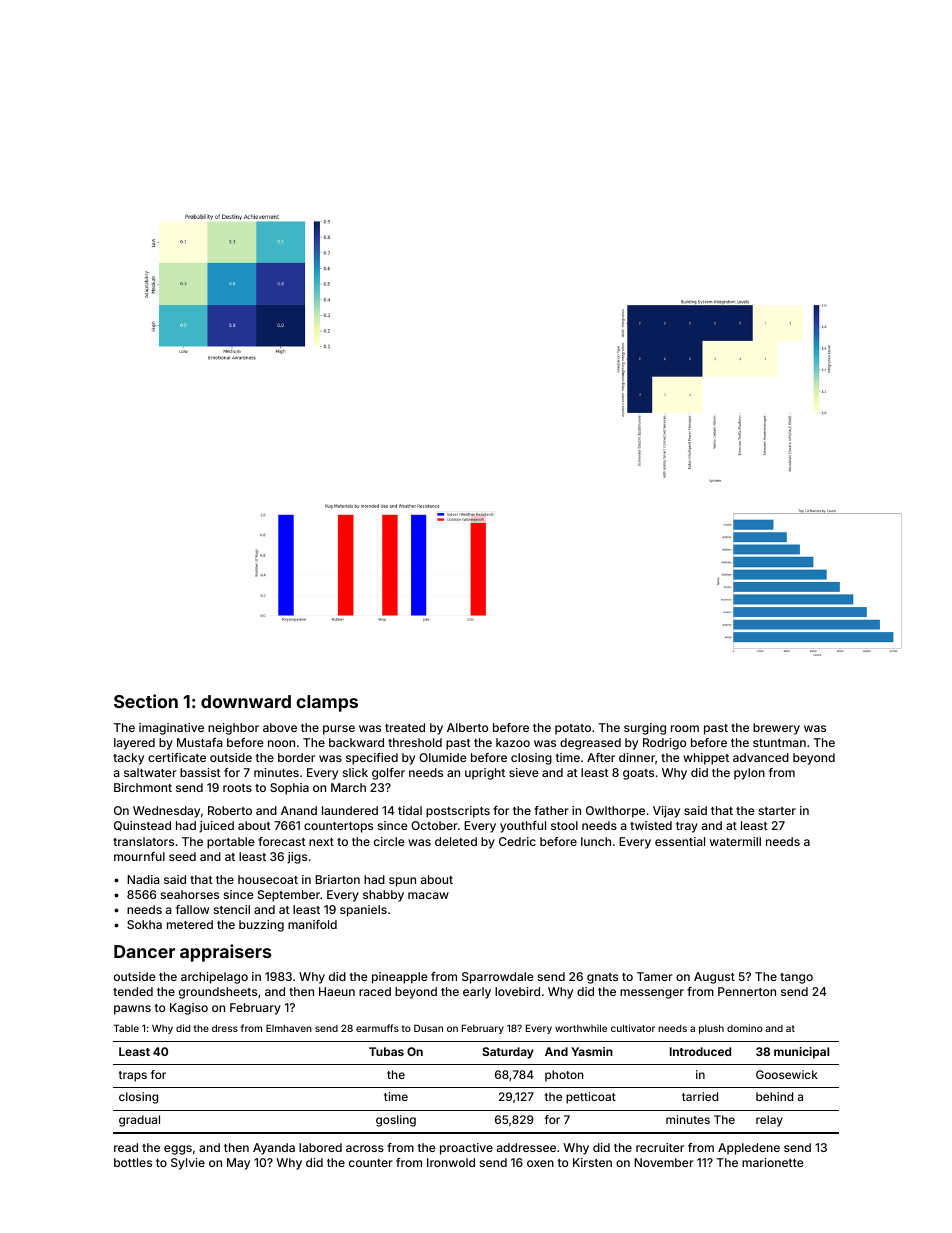  Describe the element at coordinates (700, 1051) in the document. I see `Introduced` at that location.
